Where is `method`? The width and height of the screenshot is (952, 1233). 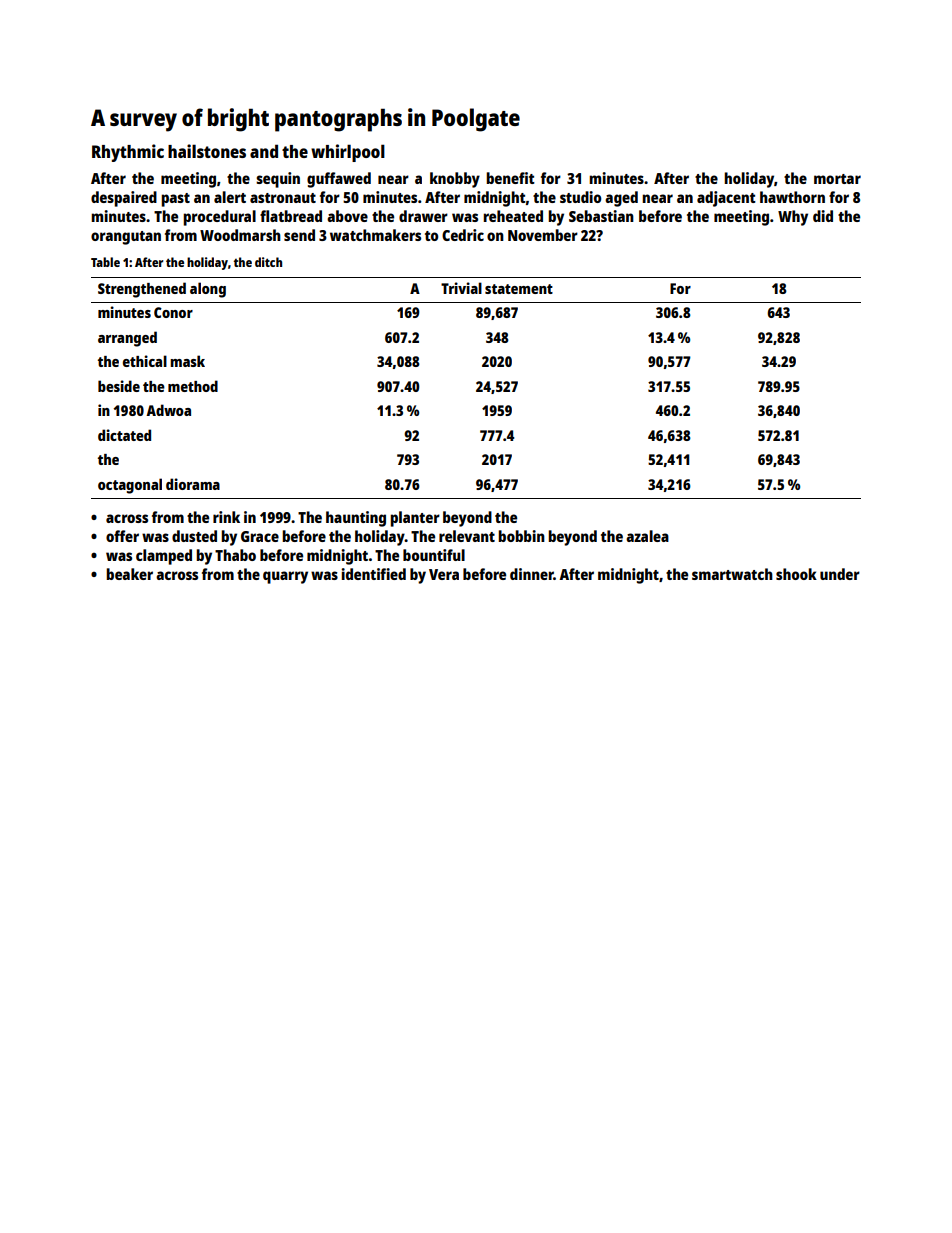
method is located at coordinates (193, 386).
